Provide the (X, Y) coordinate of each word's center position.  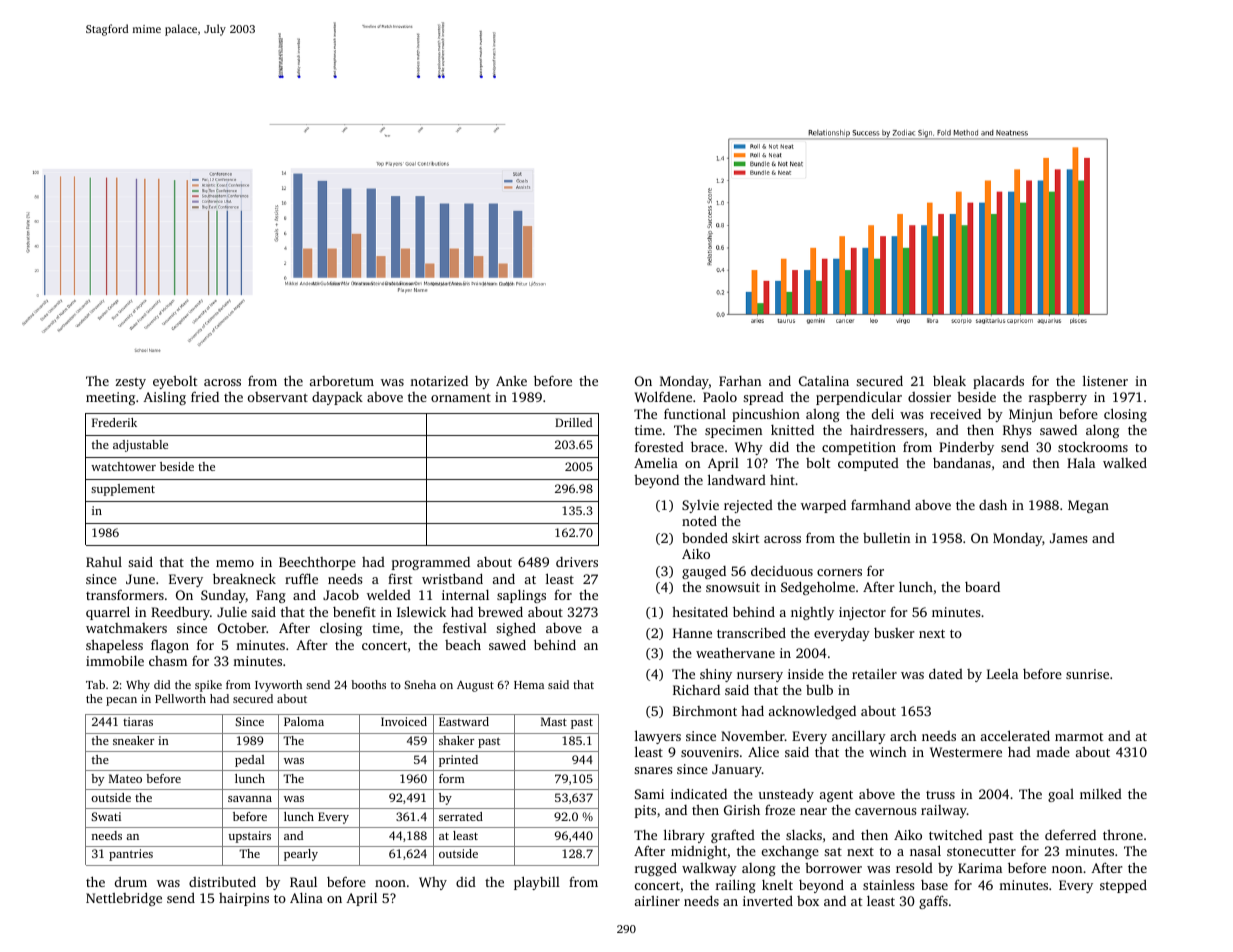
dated (946, 673)
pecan (121, 701)
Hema (529, 685)
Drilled (573, 422)
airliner (657, 901)
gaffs (933, 902)
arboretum (342, 381)
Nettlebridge (124, 899)
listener (1105, 380)
